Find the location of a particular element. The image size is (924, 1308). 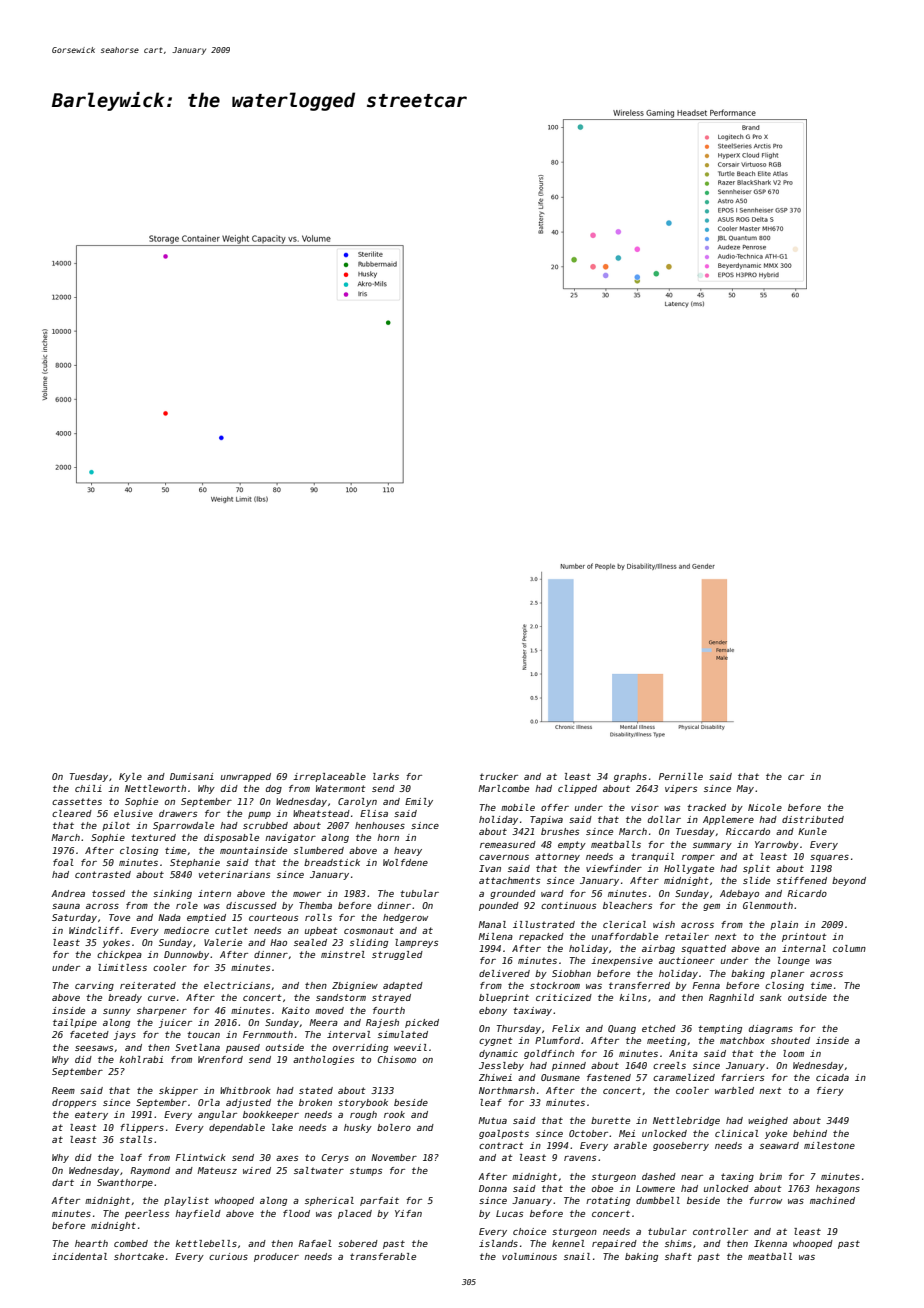

angular is located at coordinates (217, 1115).
